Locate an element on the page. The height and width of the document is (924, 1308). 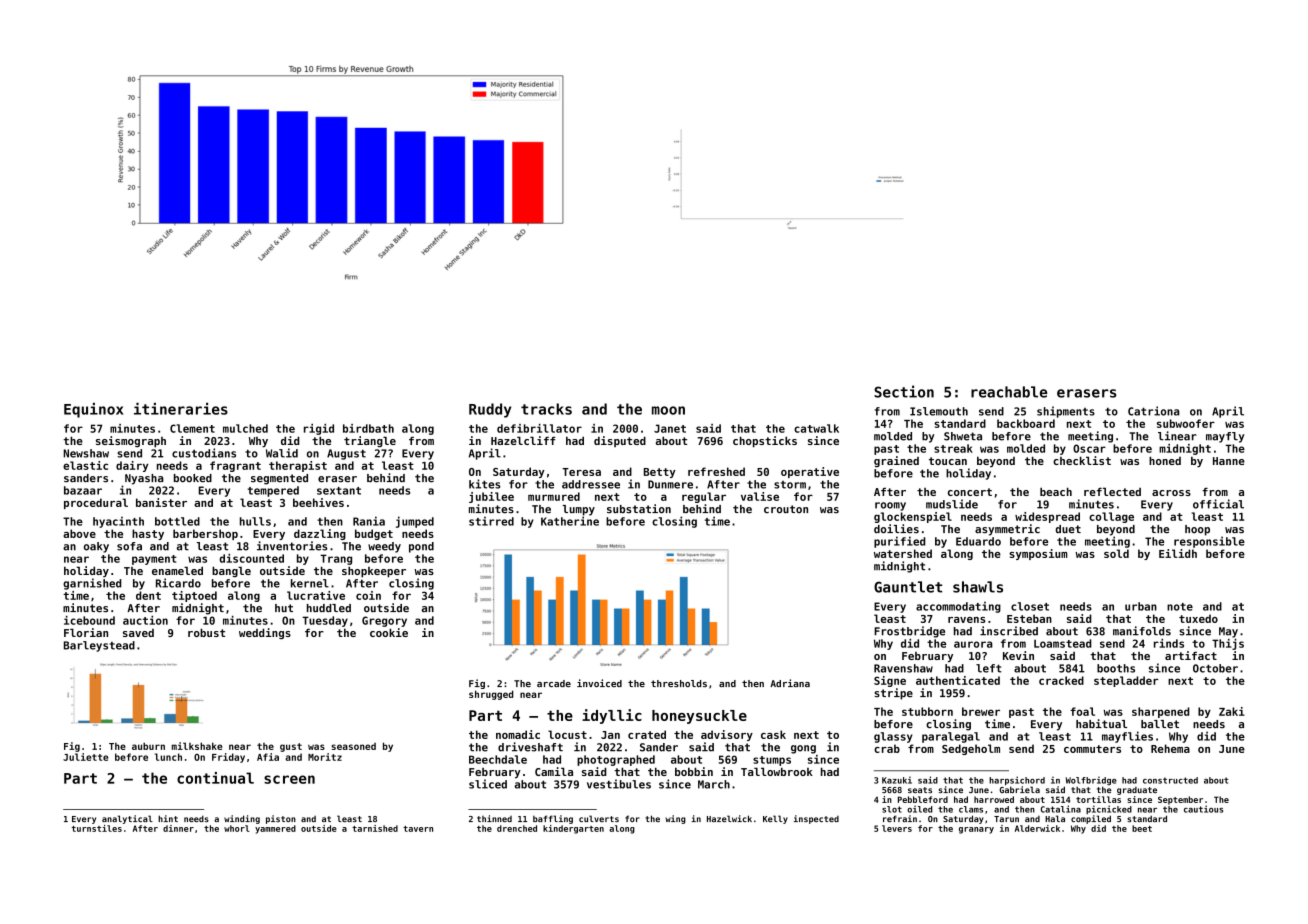
Islemouth is located at coordinates (939, 411).
